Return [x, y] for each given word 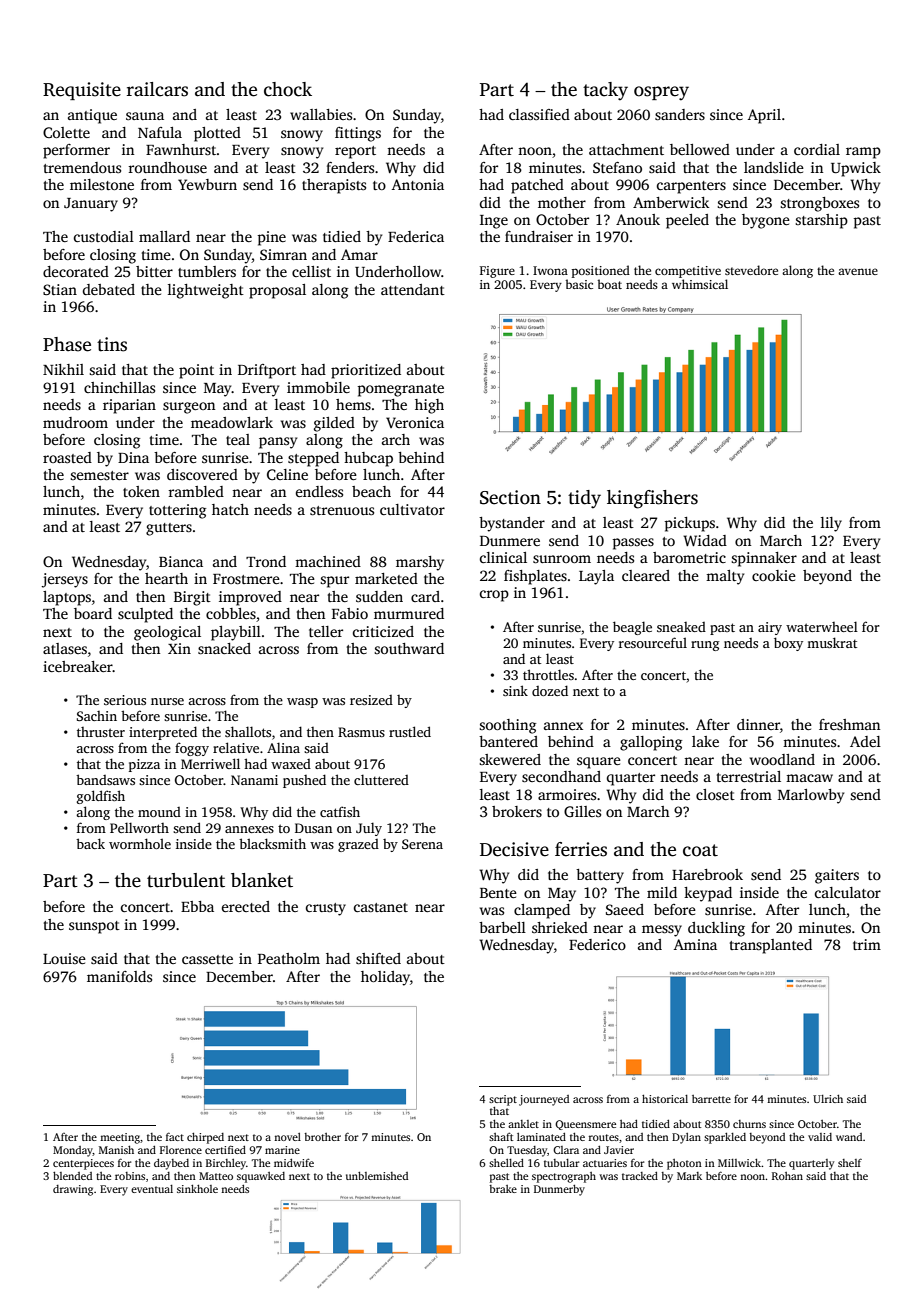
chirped [205, 1138]
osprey [661, 93]
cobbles [231, 613]
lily [831, 524]
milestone [102, 184]
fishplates [535, 577]
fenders [350, 167]
